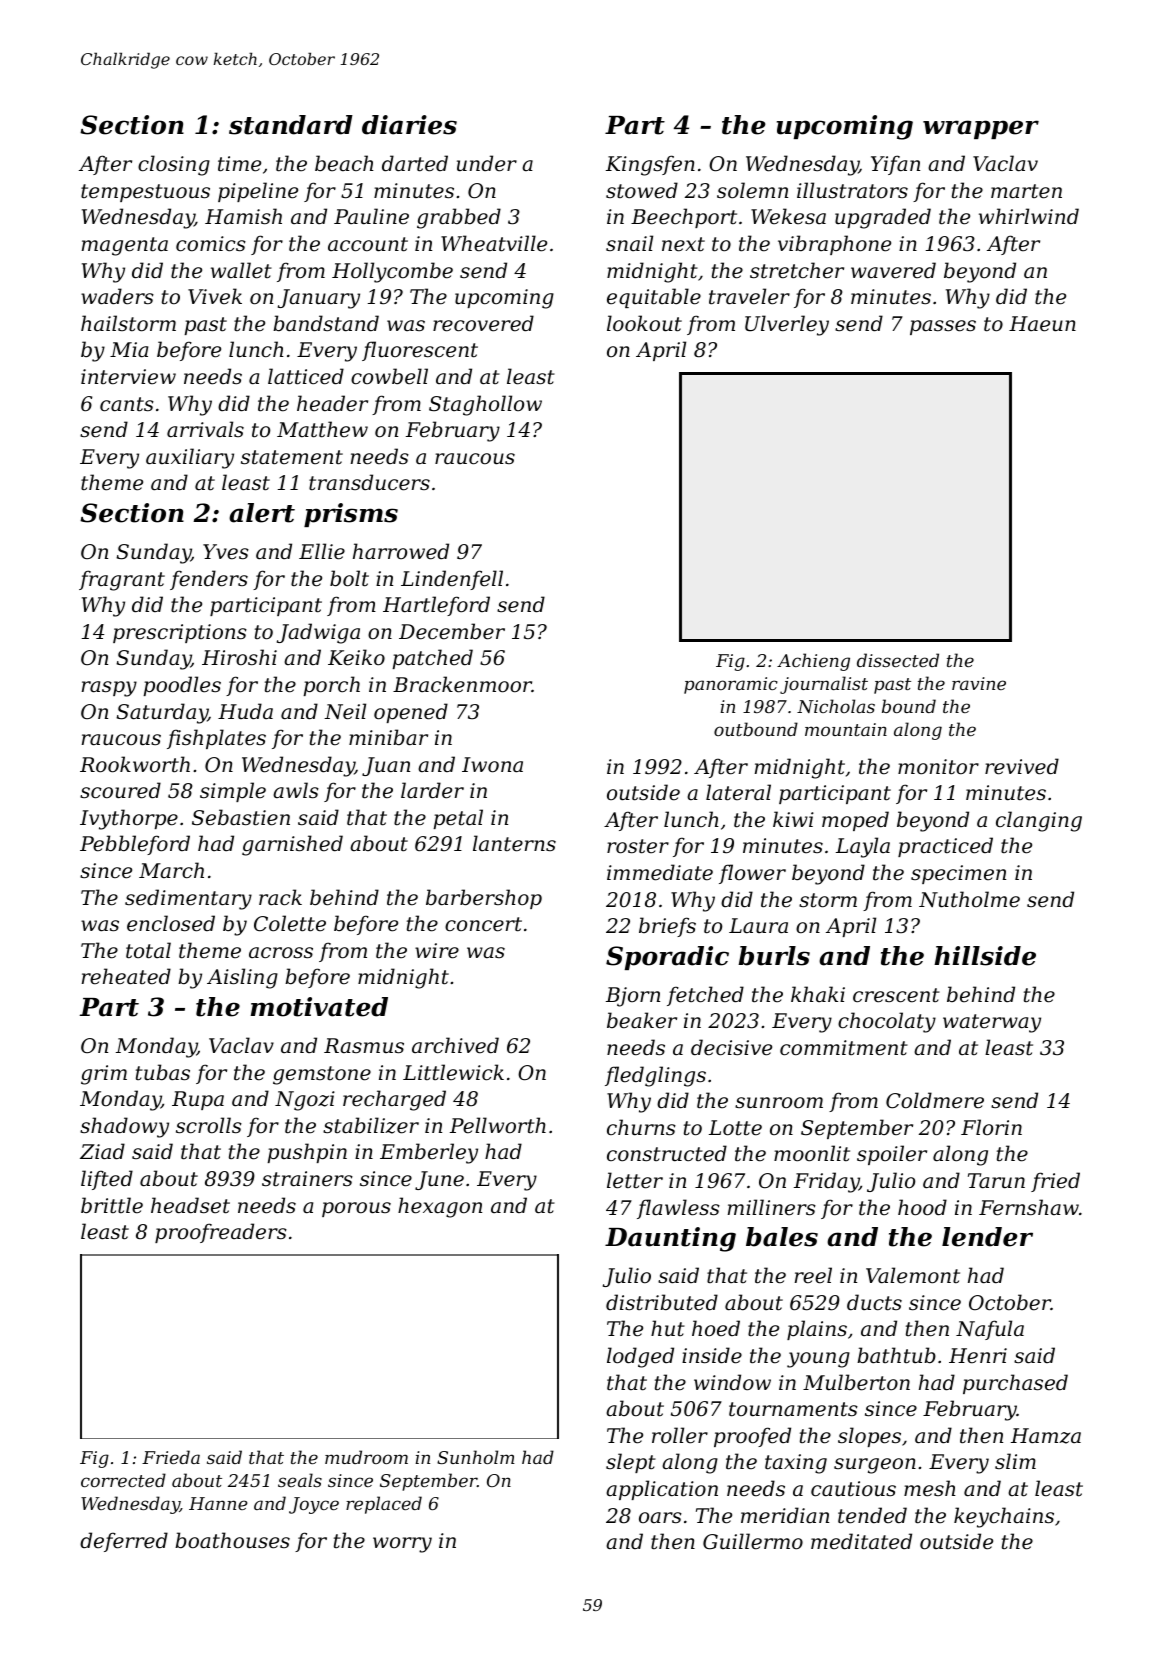 The height and width of the document is (1654, 1165). What do you see at coordinates (680, 1435) in the document?
I see `roller` at bounding box center [680, 1435].
